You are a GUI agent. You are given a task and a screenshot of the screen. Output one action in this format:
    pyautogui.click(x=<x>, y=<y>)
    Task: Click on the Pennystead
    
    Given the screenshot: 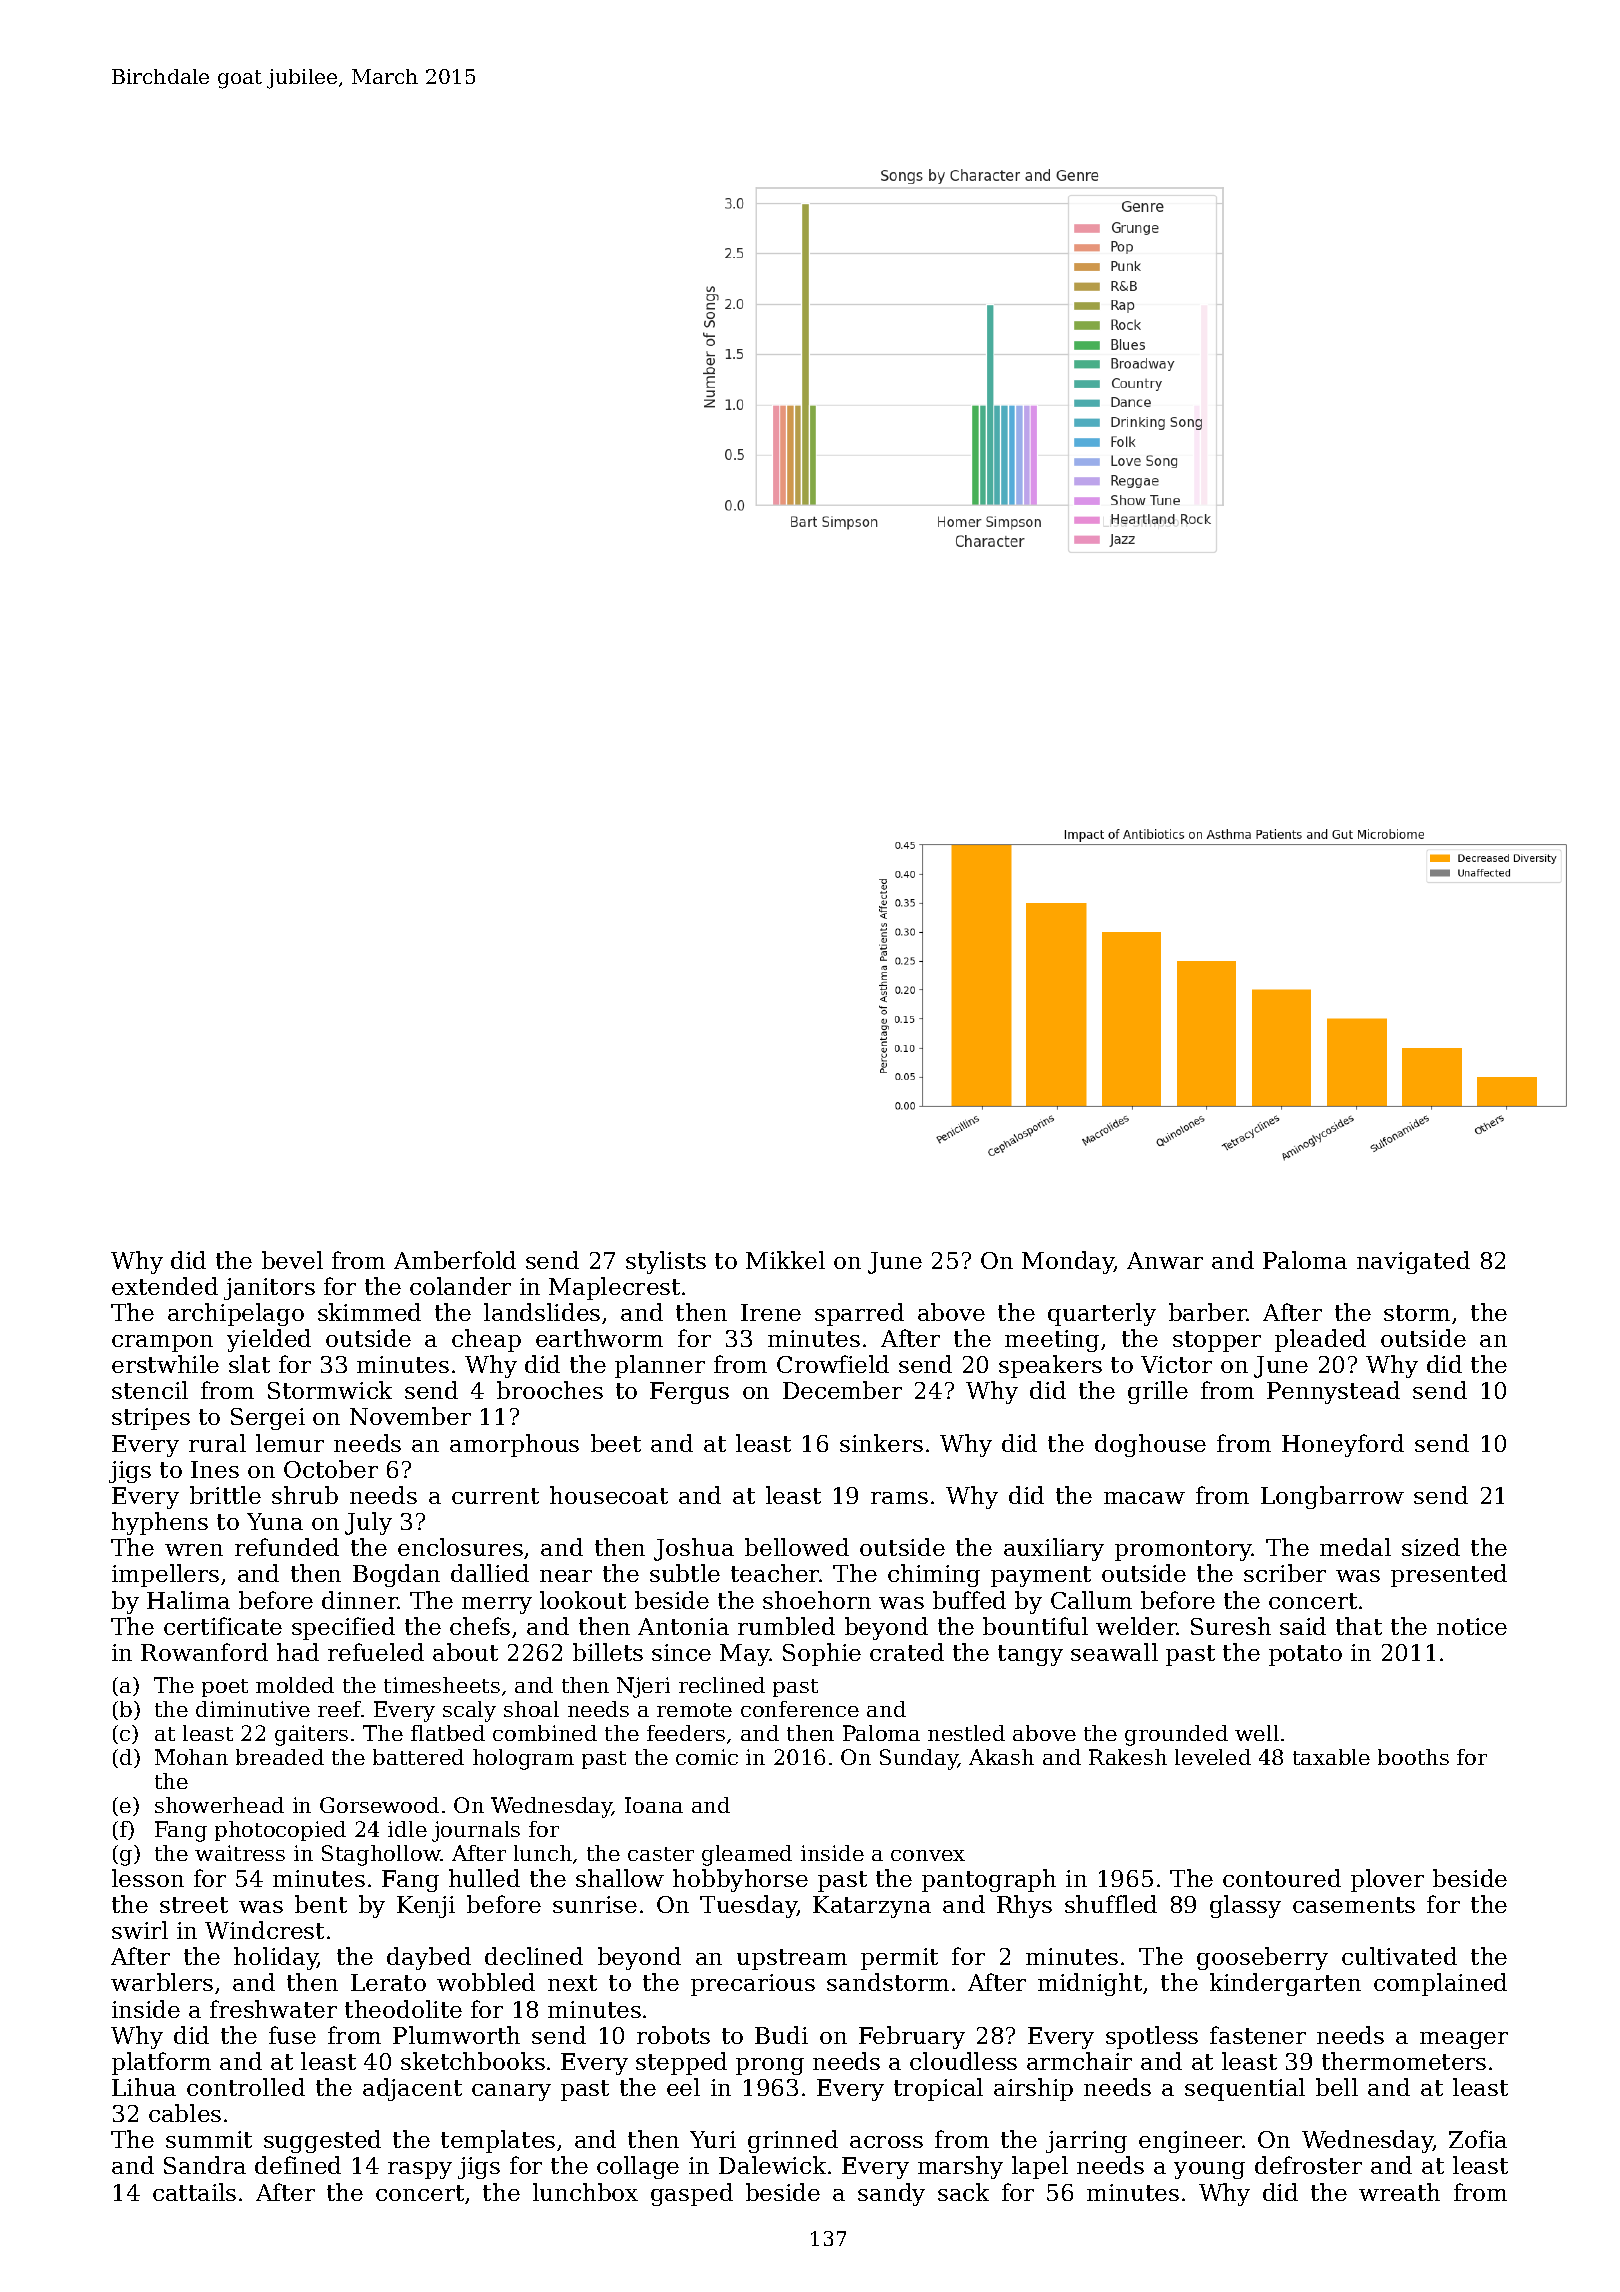 What is the action you would take?
    pyautogui.click(x=1333, y=1392)
